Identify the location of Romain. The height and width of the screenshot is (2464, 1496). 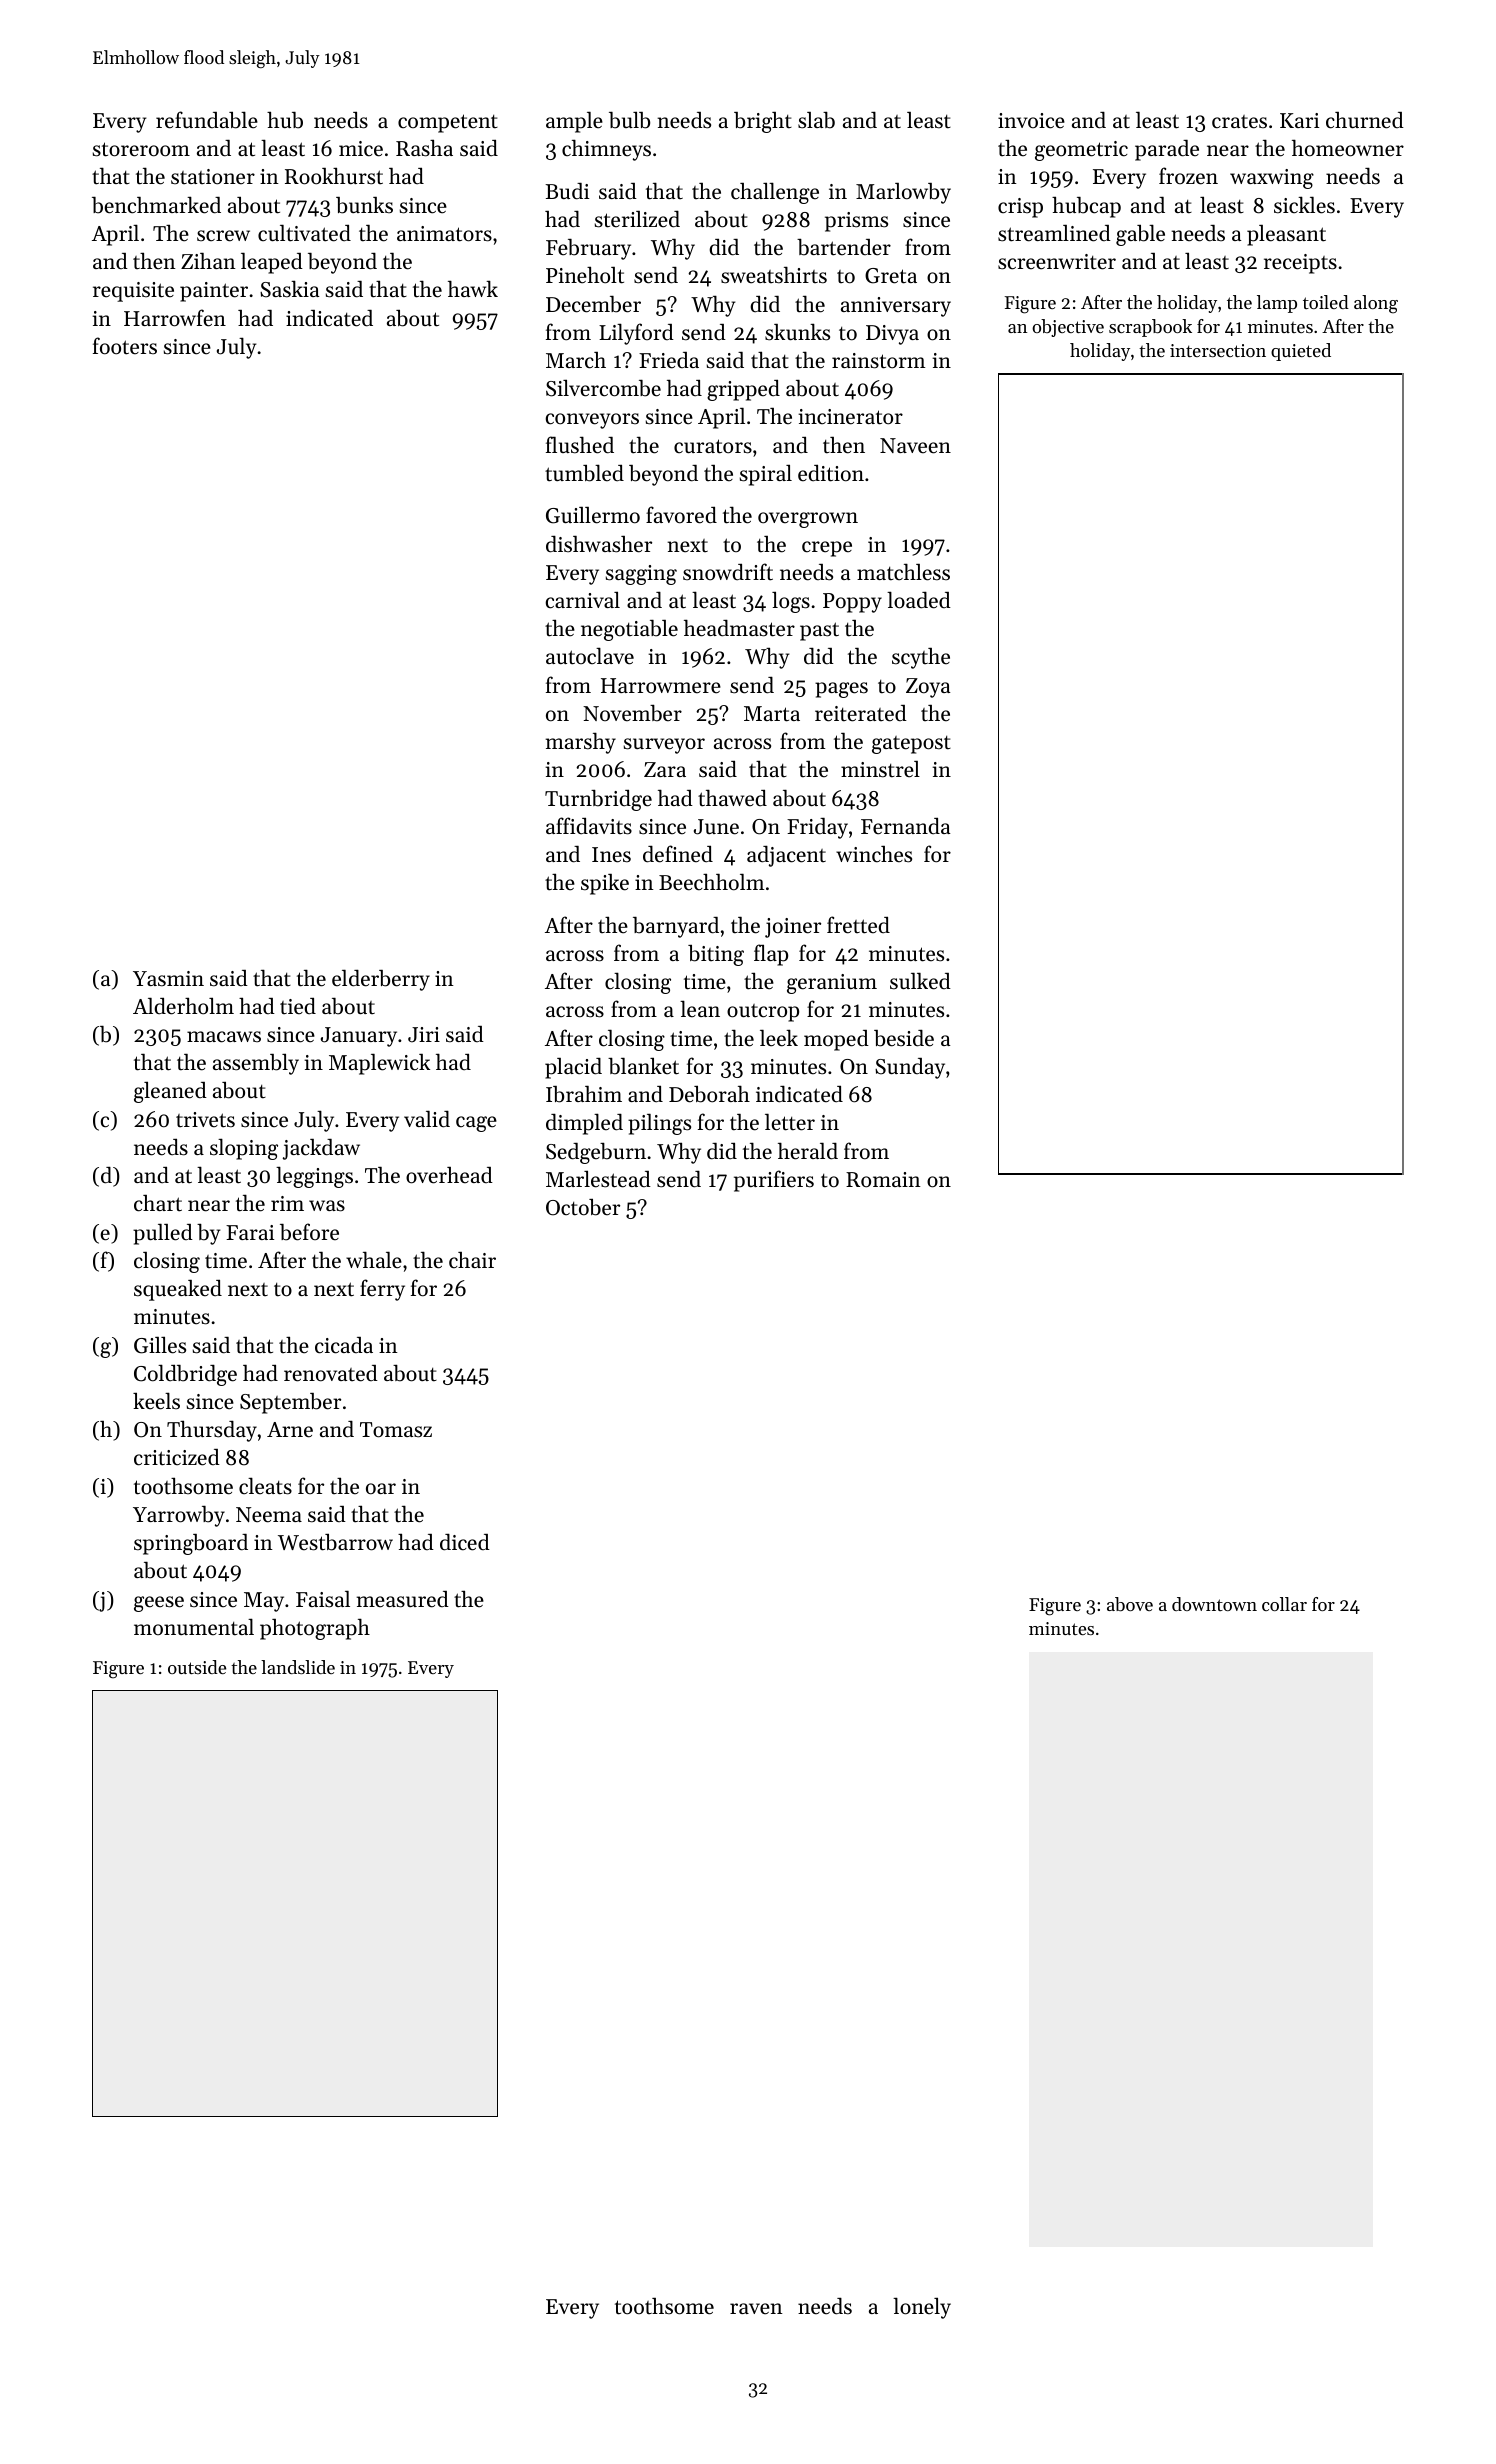
(883, 1180).
